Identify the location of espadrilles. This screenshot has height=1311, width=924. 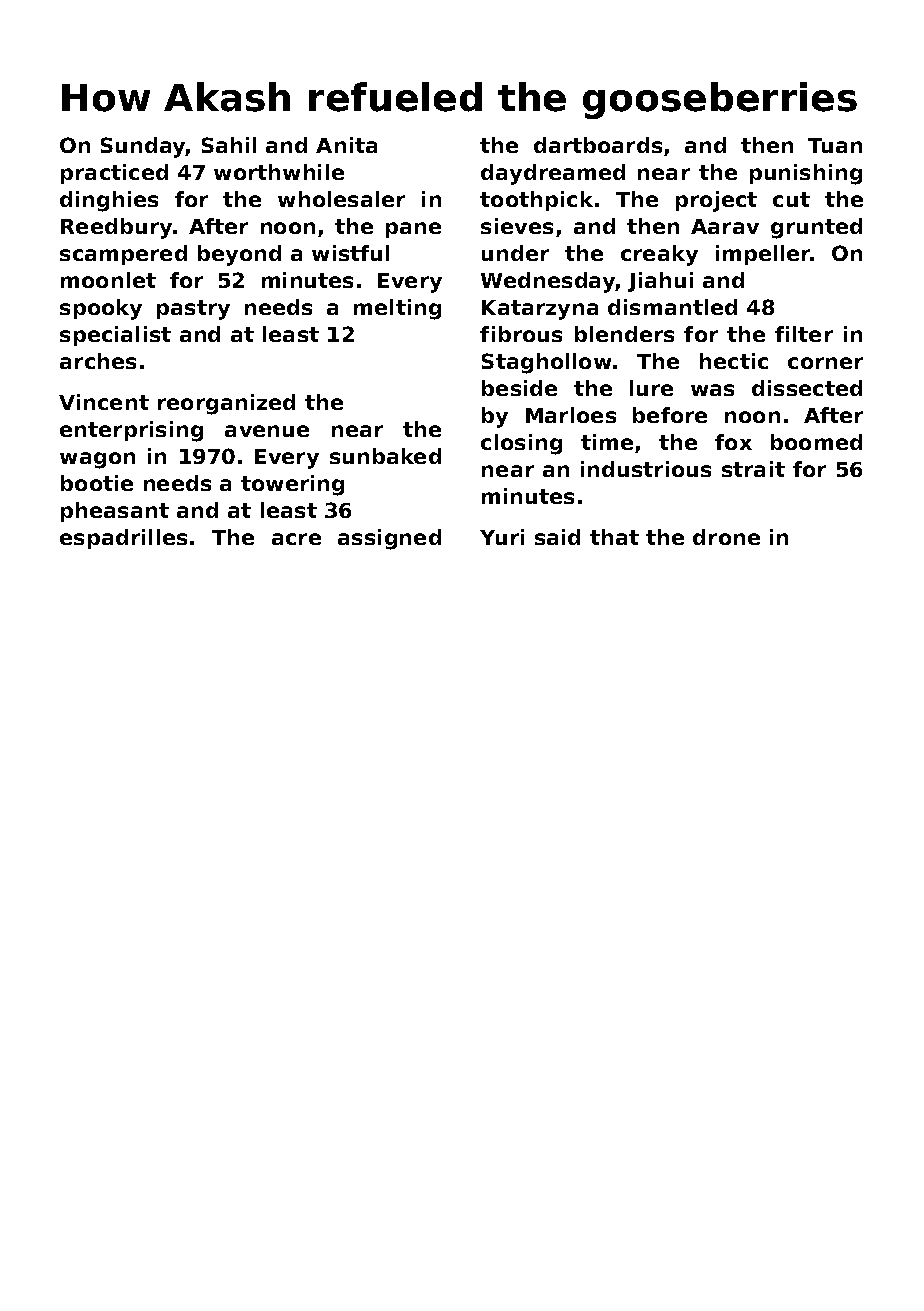
(123, 539).
